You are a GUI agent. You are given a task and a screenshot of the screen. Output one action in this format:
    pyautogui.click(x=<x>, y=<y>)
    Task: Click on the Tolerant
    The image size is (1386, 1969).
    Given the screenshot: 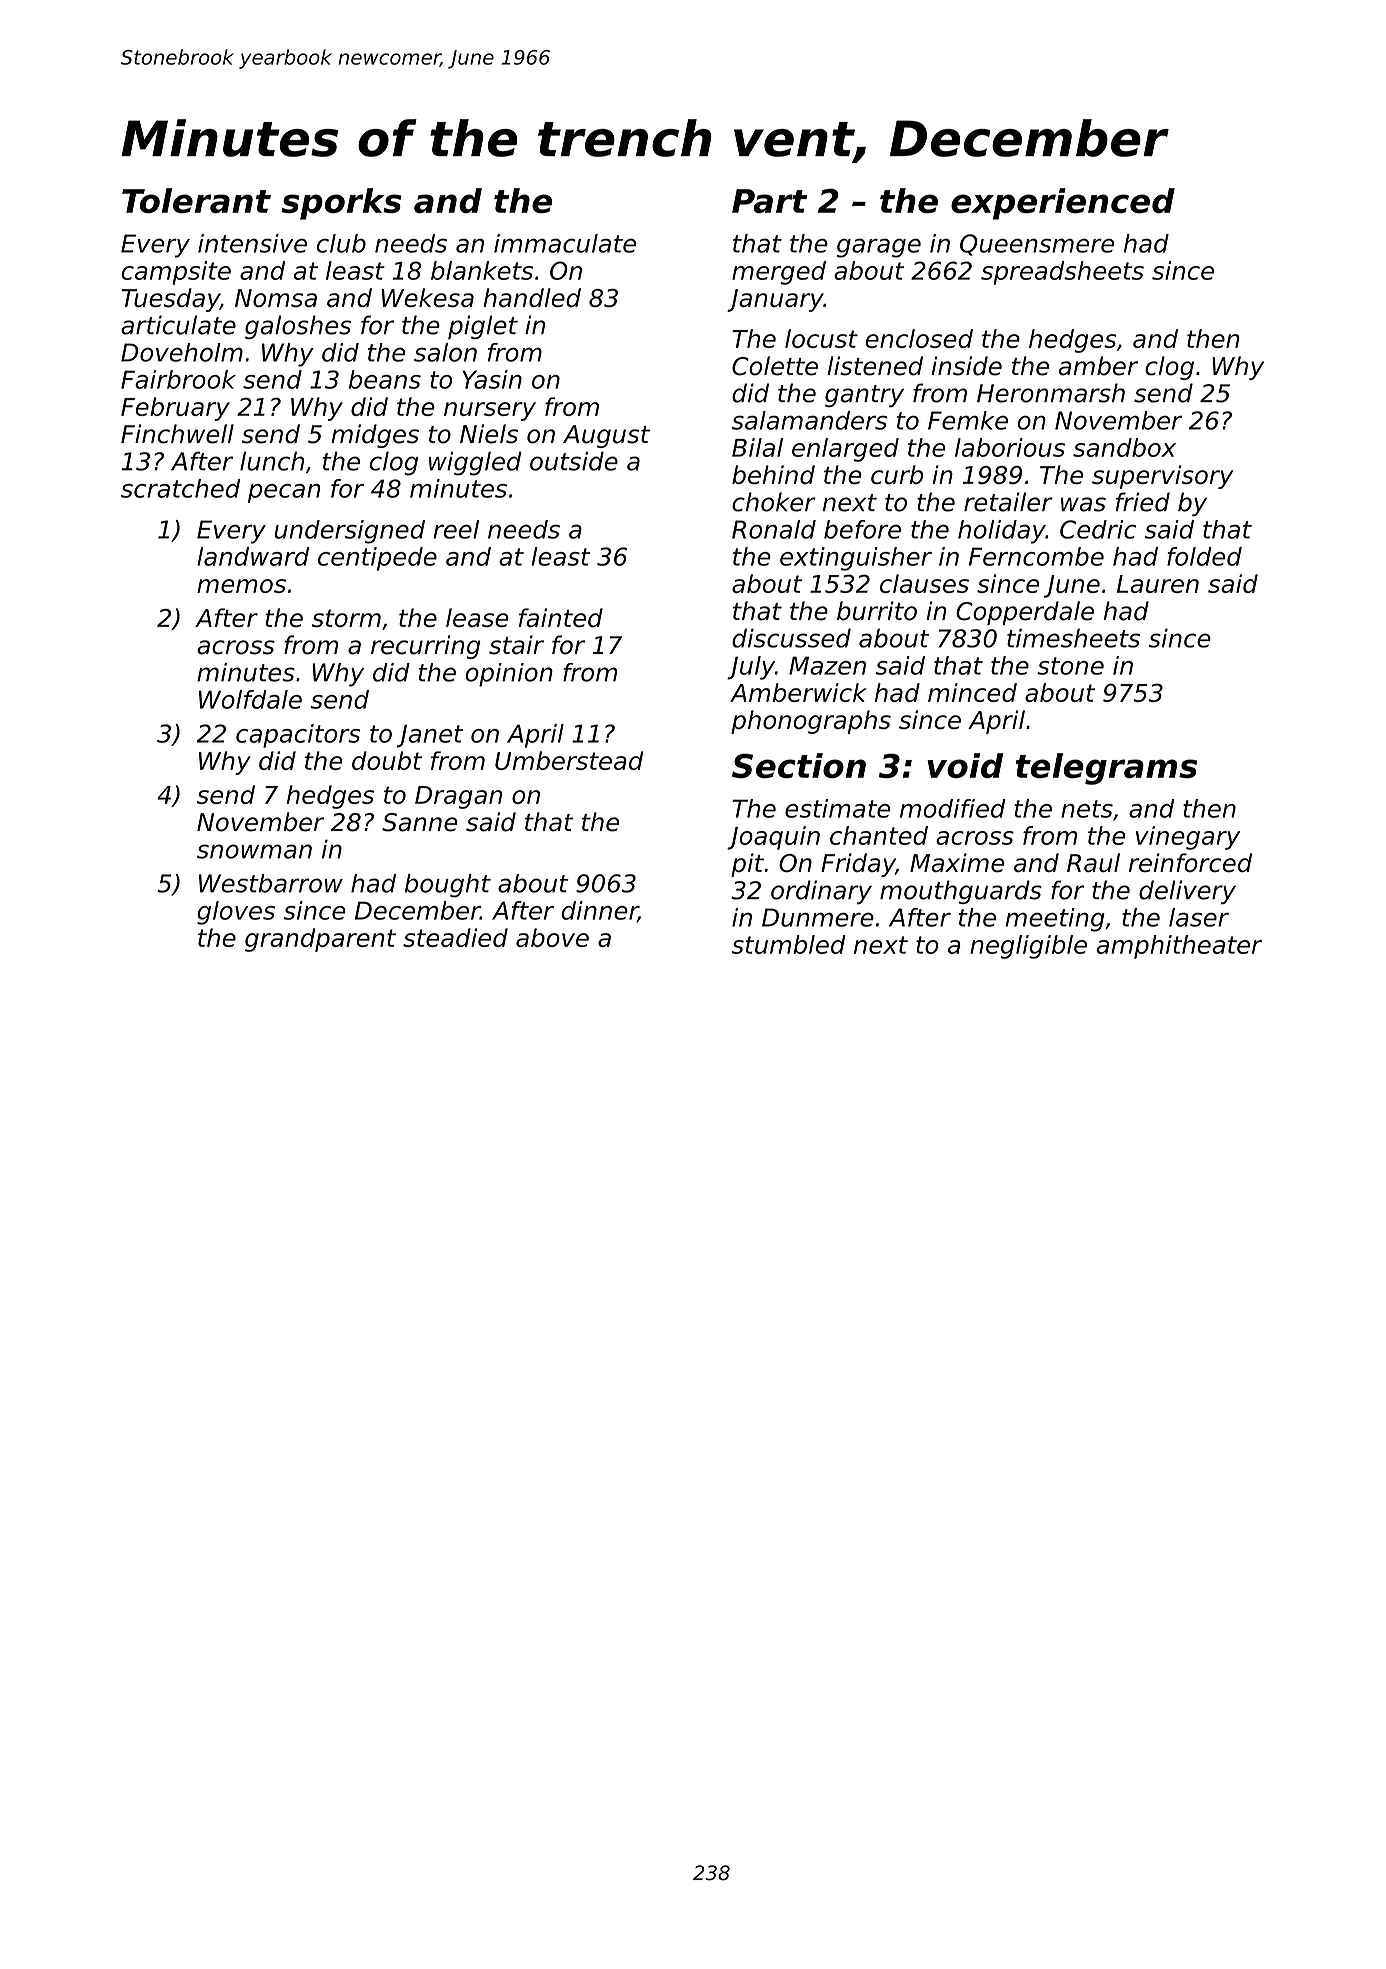 What is the action you would take?
    pyautogui.click(x=196, y=200)
